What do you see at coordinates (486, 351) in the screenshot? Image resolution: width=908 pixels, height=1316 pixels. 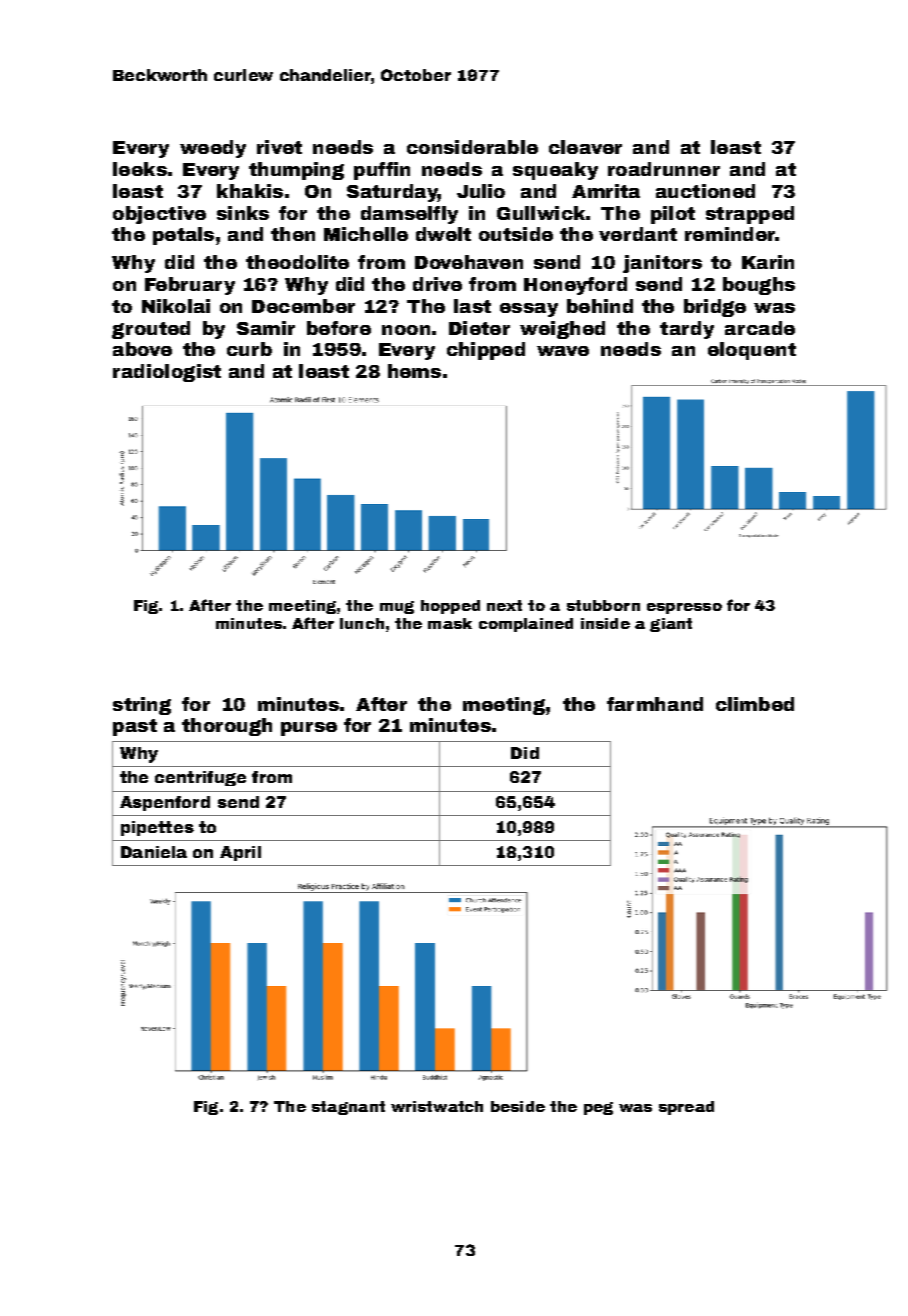 I see `chipped` at bounding box center [486, 351].
